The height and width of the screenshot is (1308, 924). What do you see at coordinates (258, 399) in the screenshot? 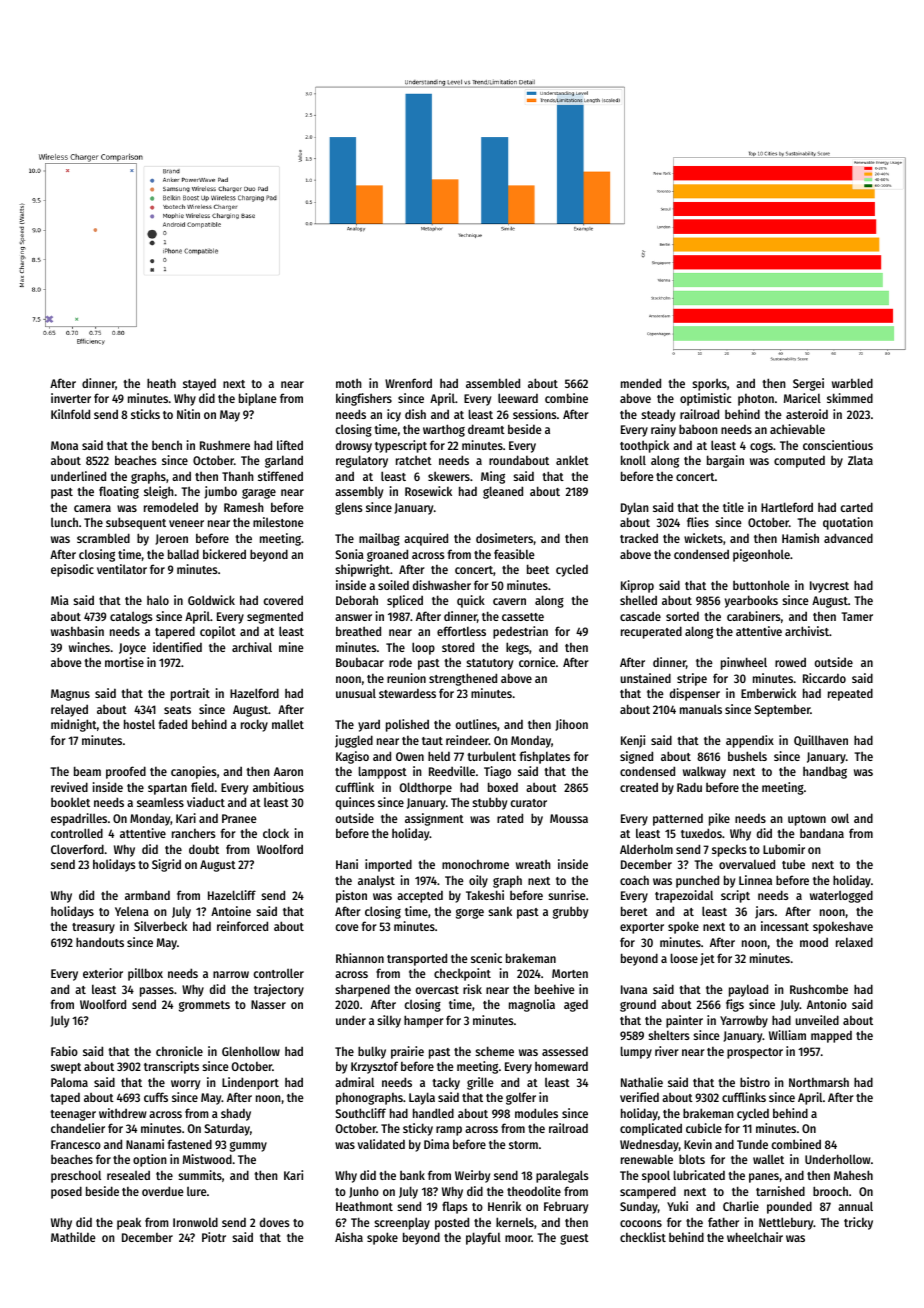
I see `biplane` at bounding box center [258, 399].
